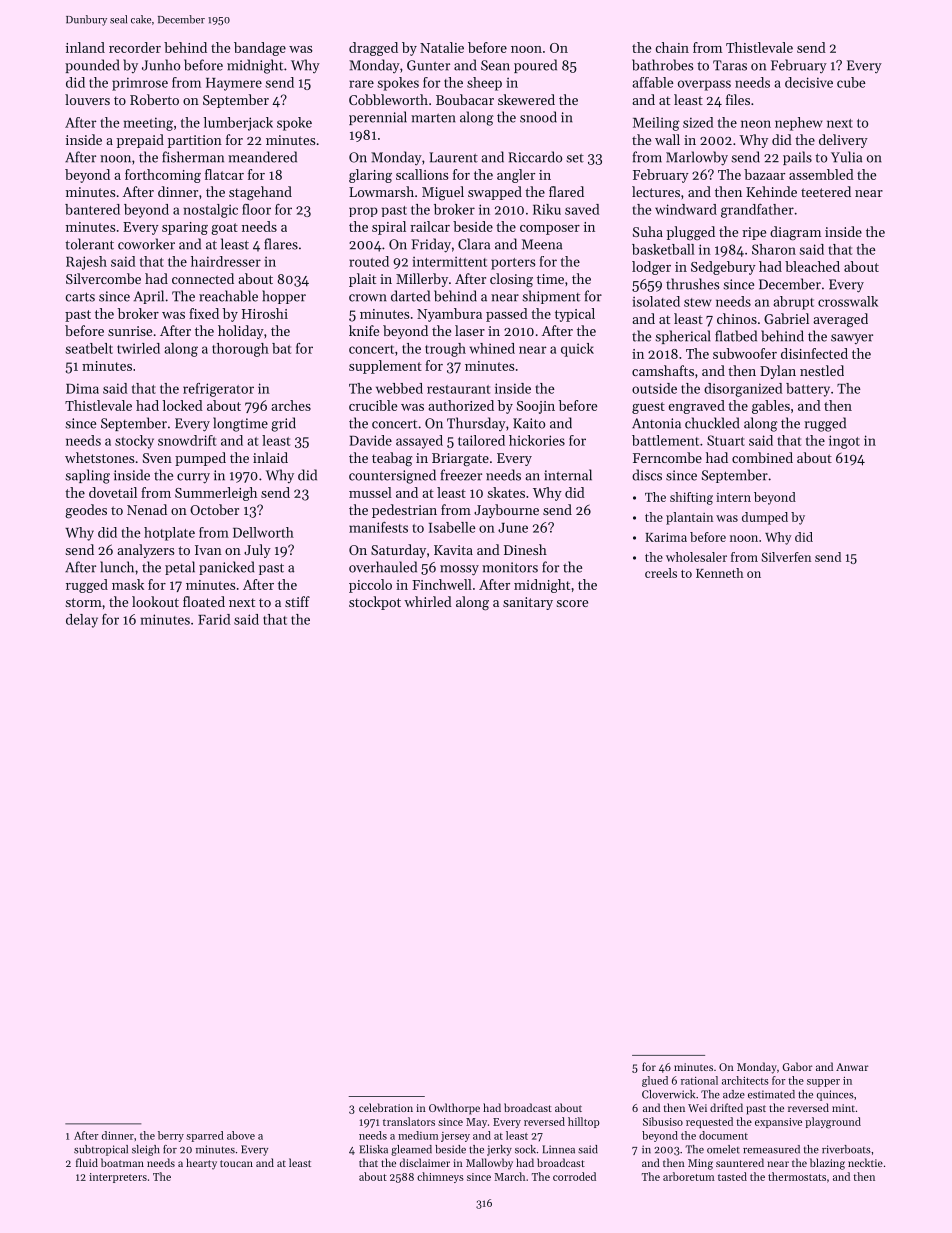  What do you see at coordinates (128, 584) in the screenshot?
I see `mask` at bounding box center [128, 584].
